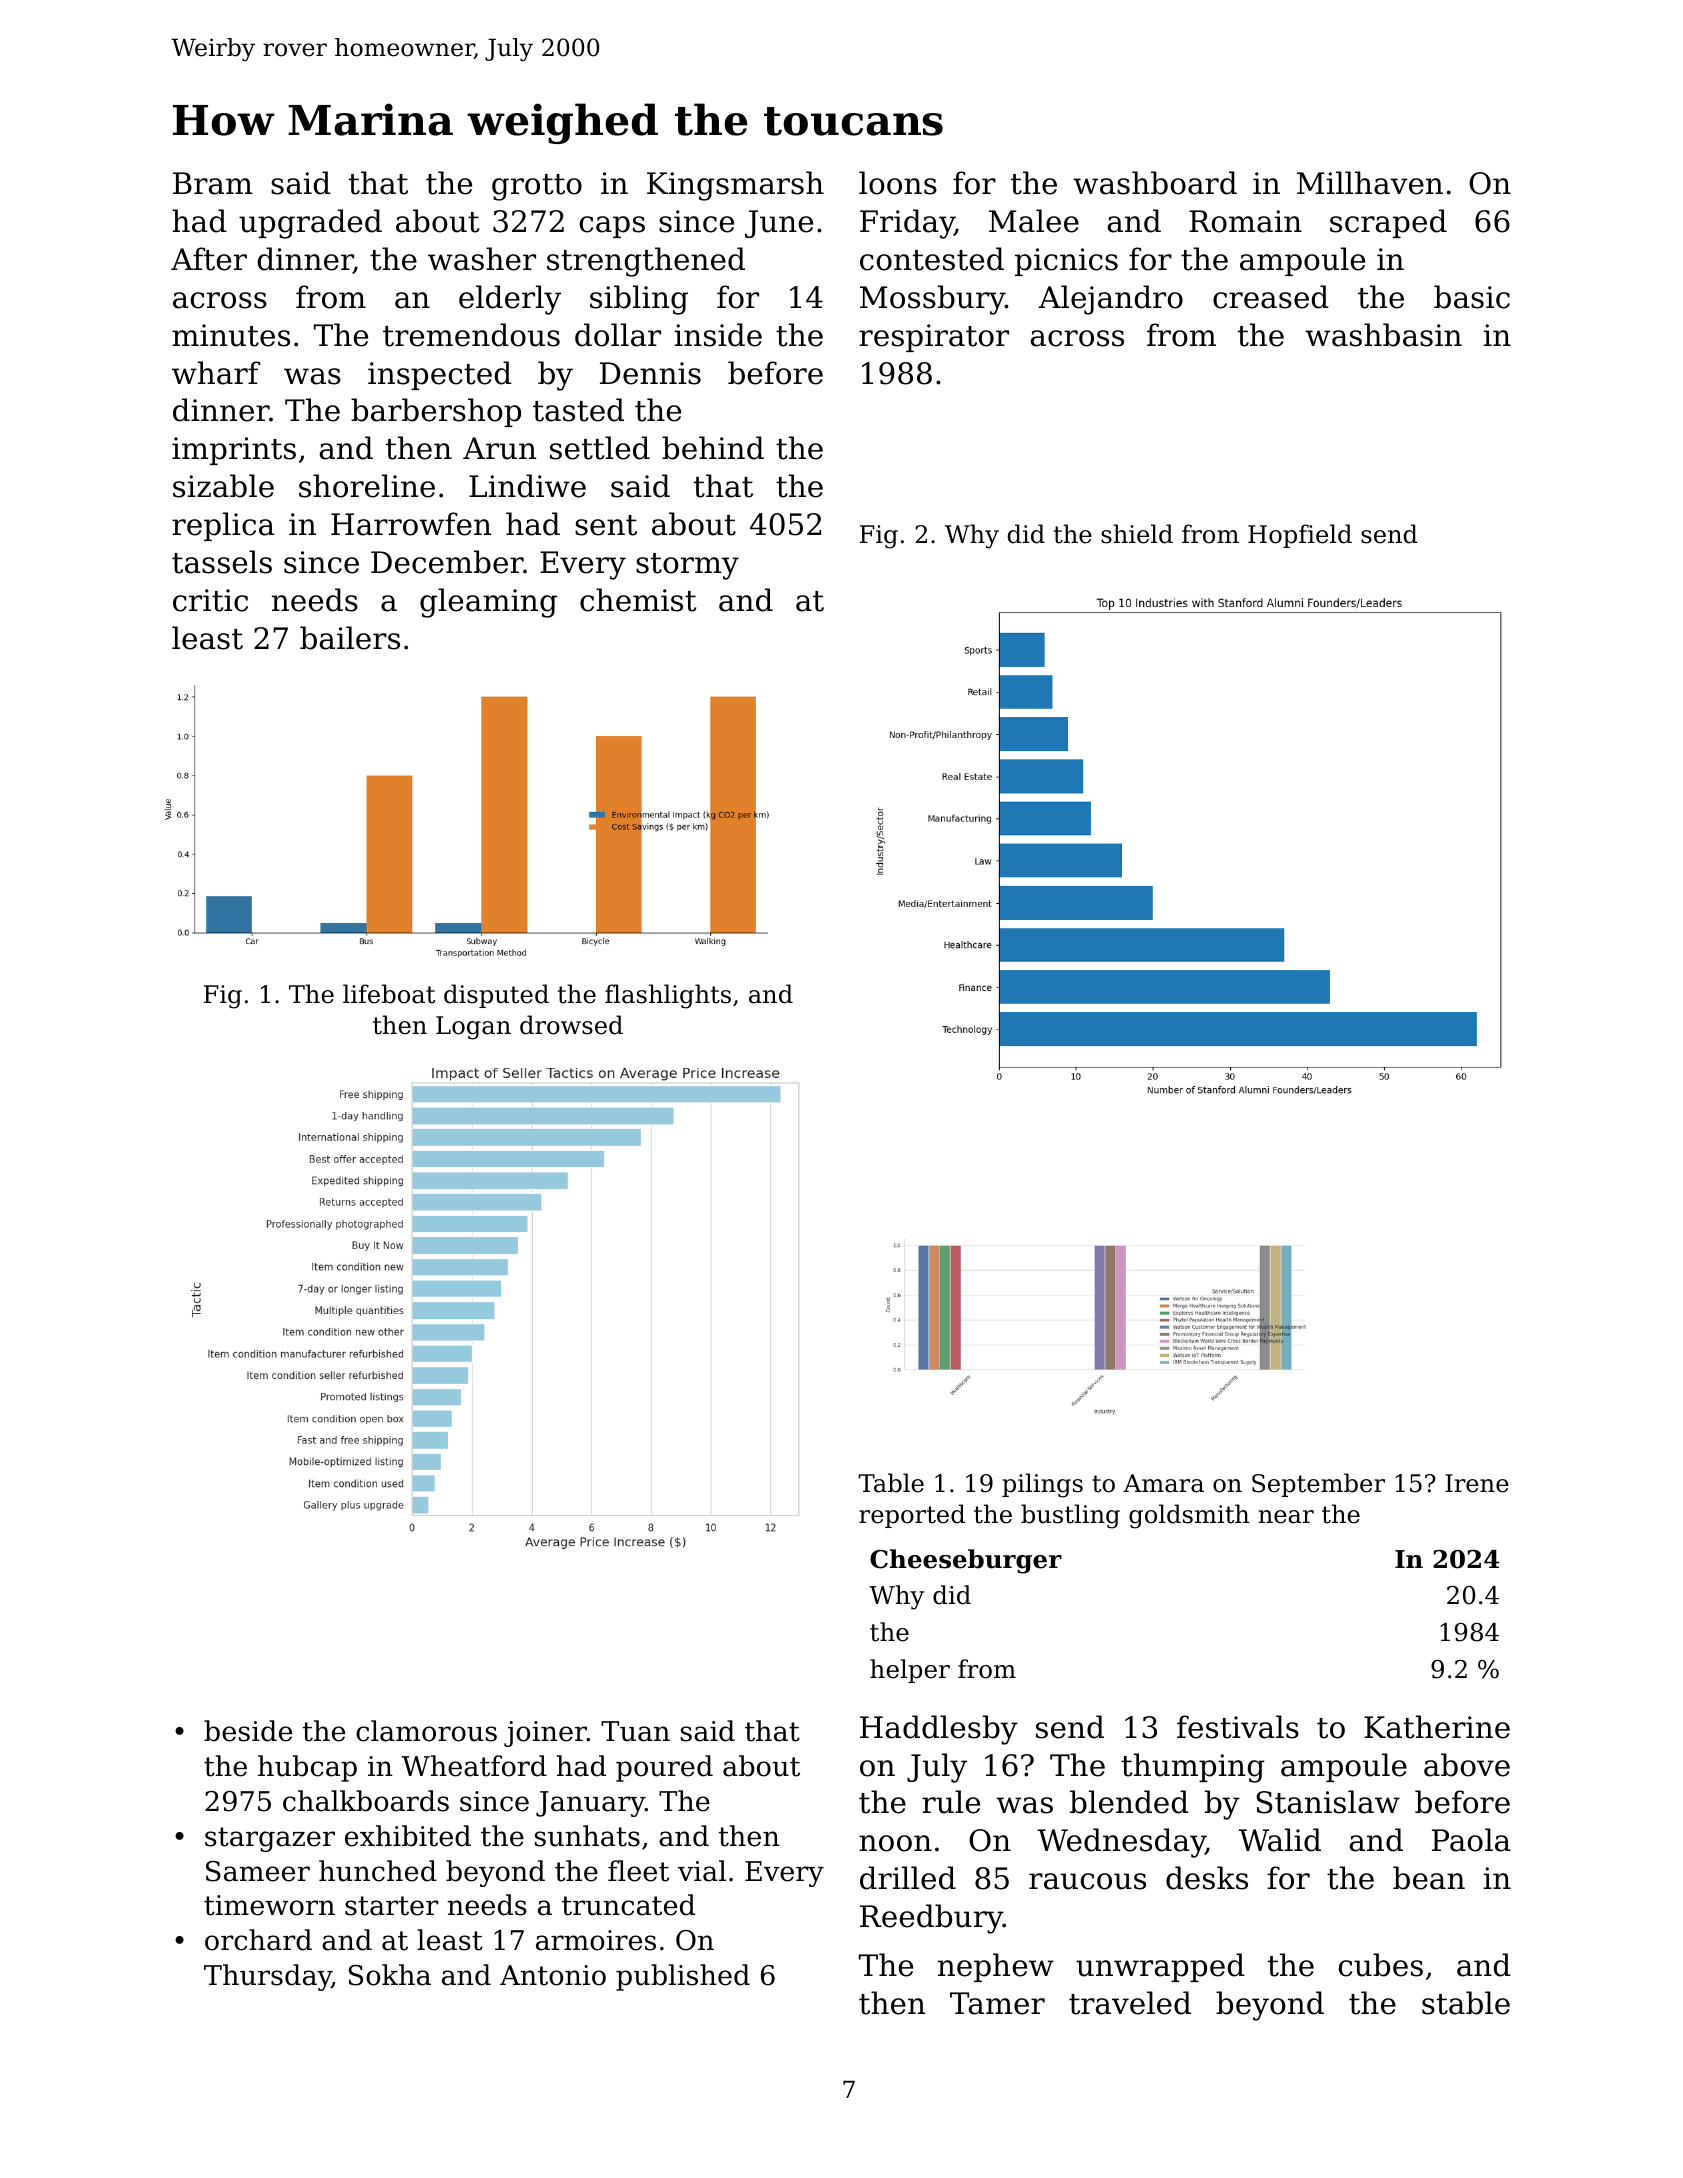 This screenshot has width=1683, height=2178. Describe the element at coordinates (687, 566) in the screenshot. I see `stormy` at that location.
